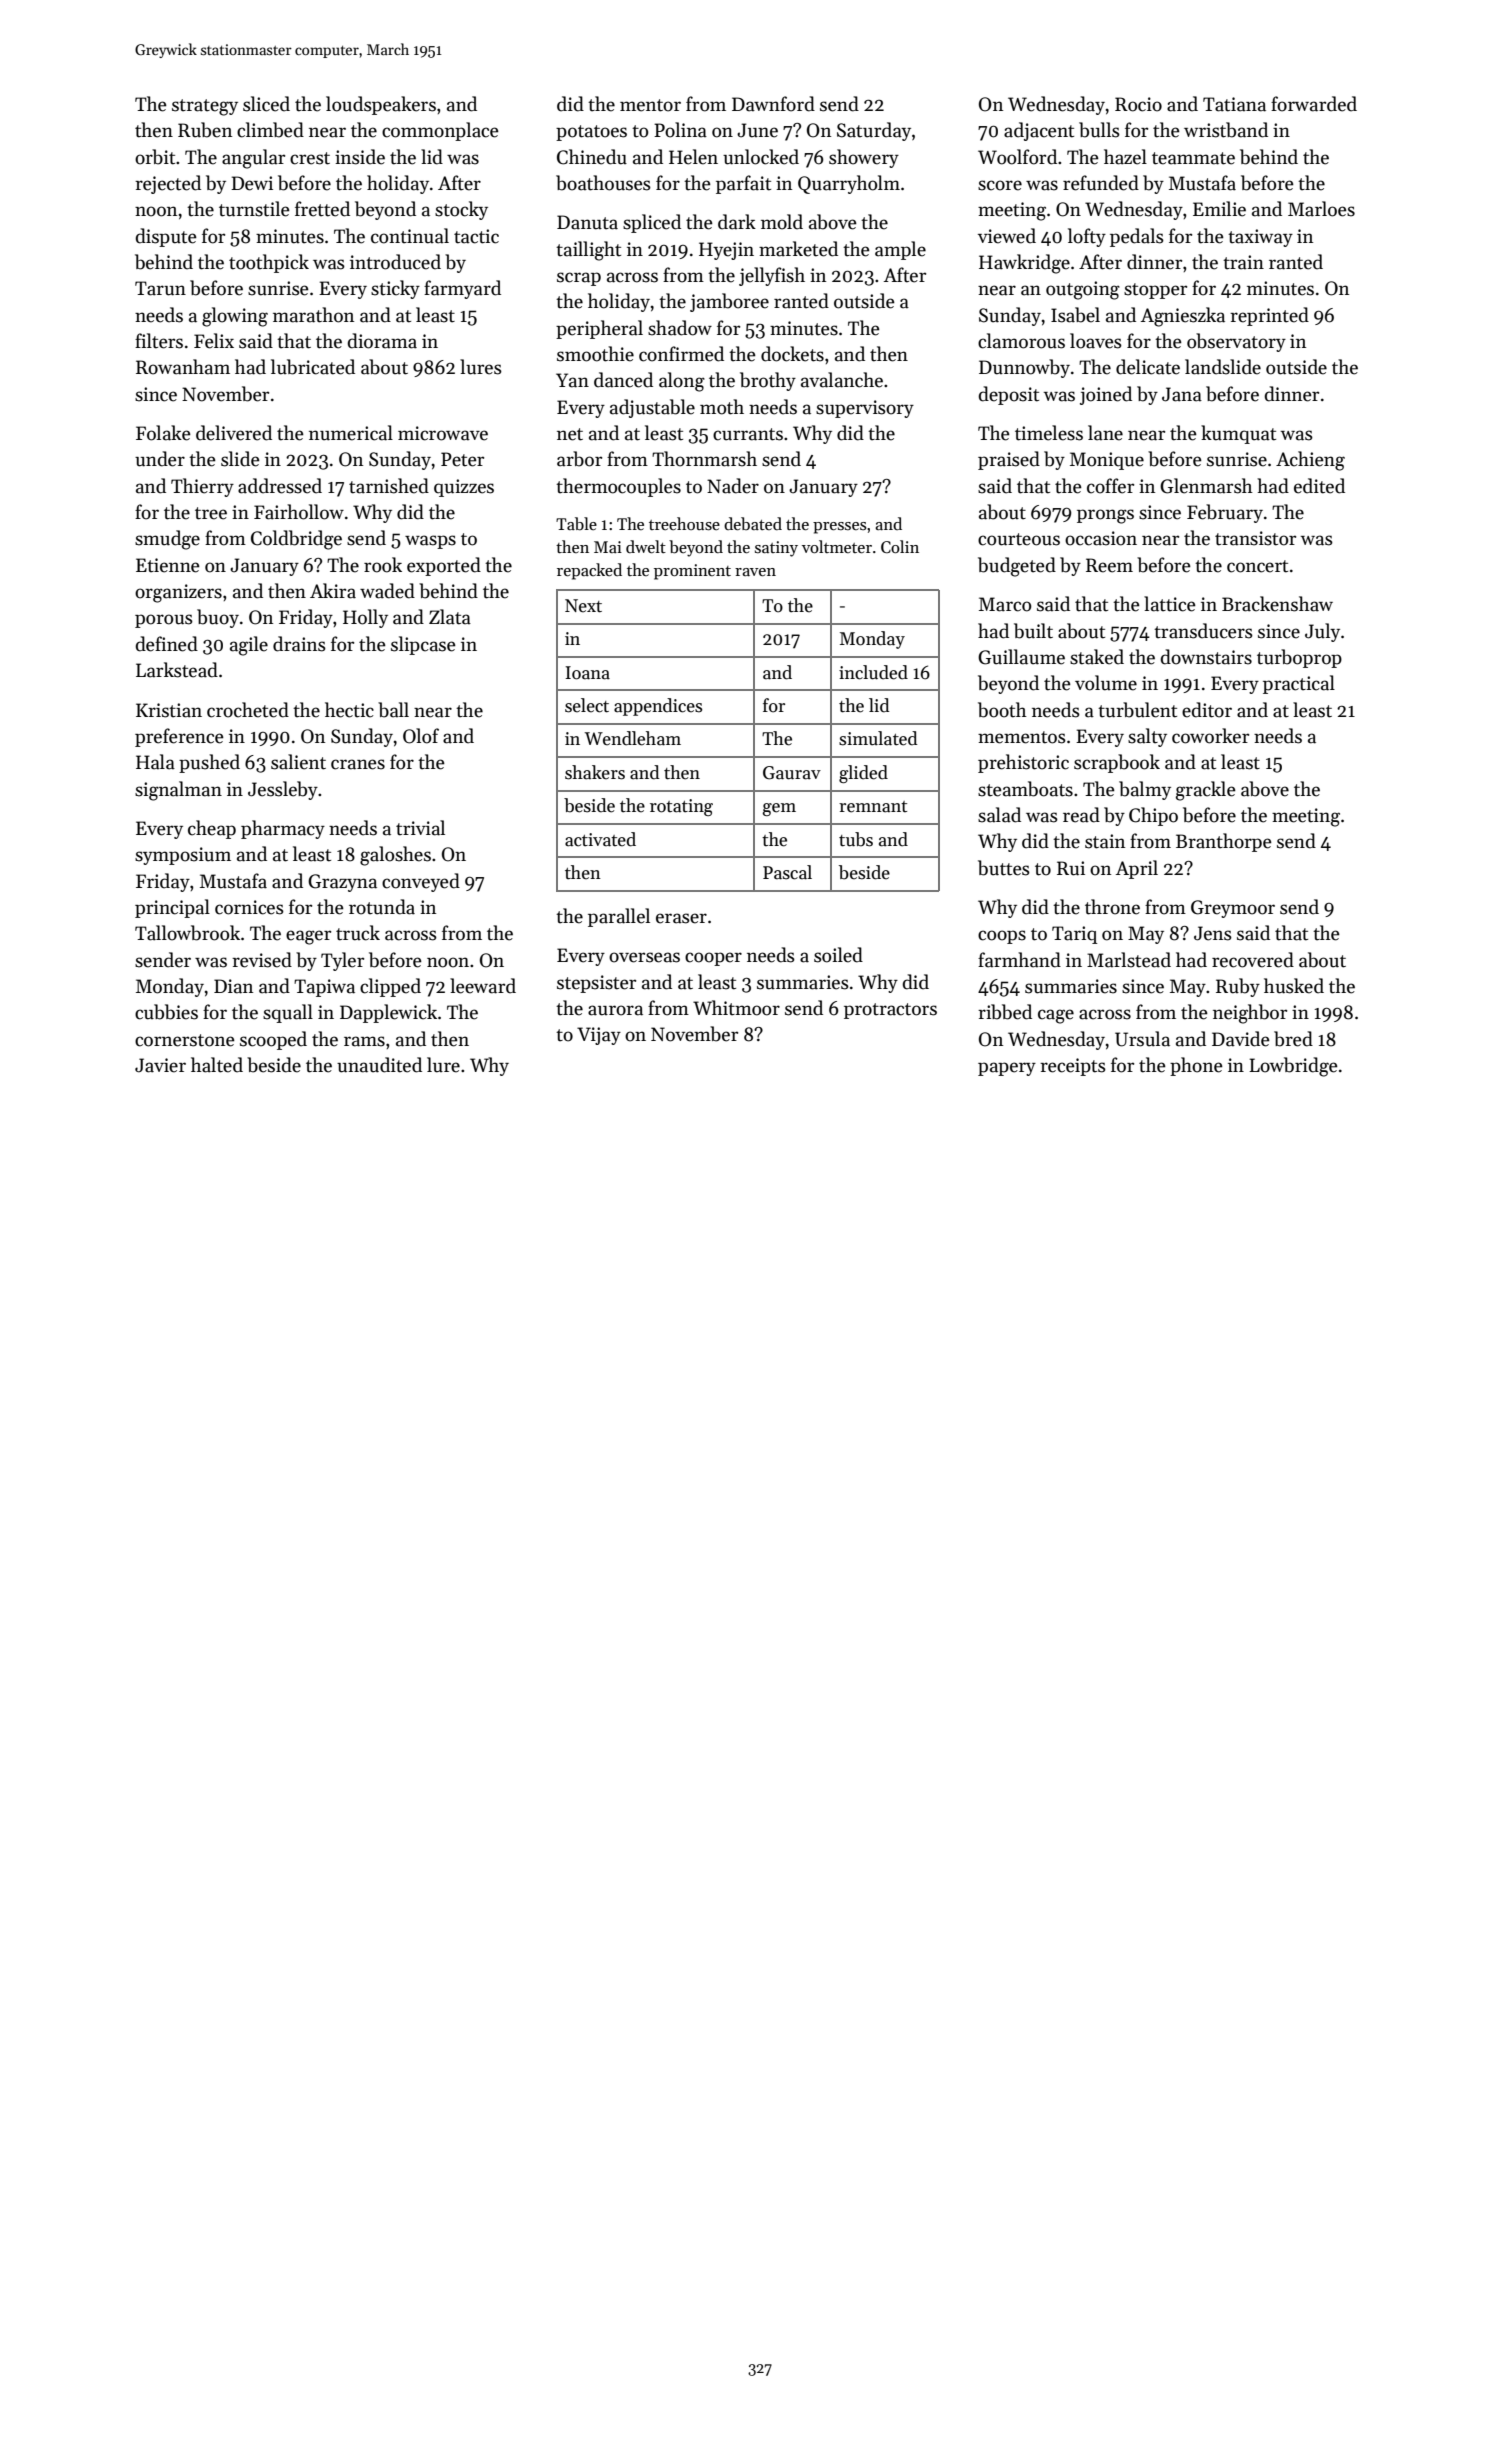  What do you see at coordinates (420, 828) in the screenshot?
I see `trivial` at bounding box center [420, 828].
